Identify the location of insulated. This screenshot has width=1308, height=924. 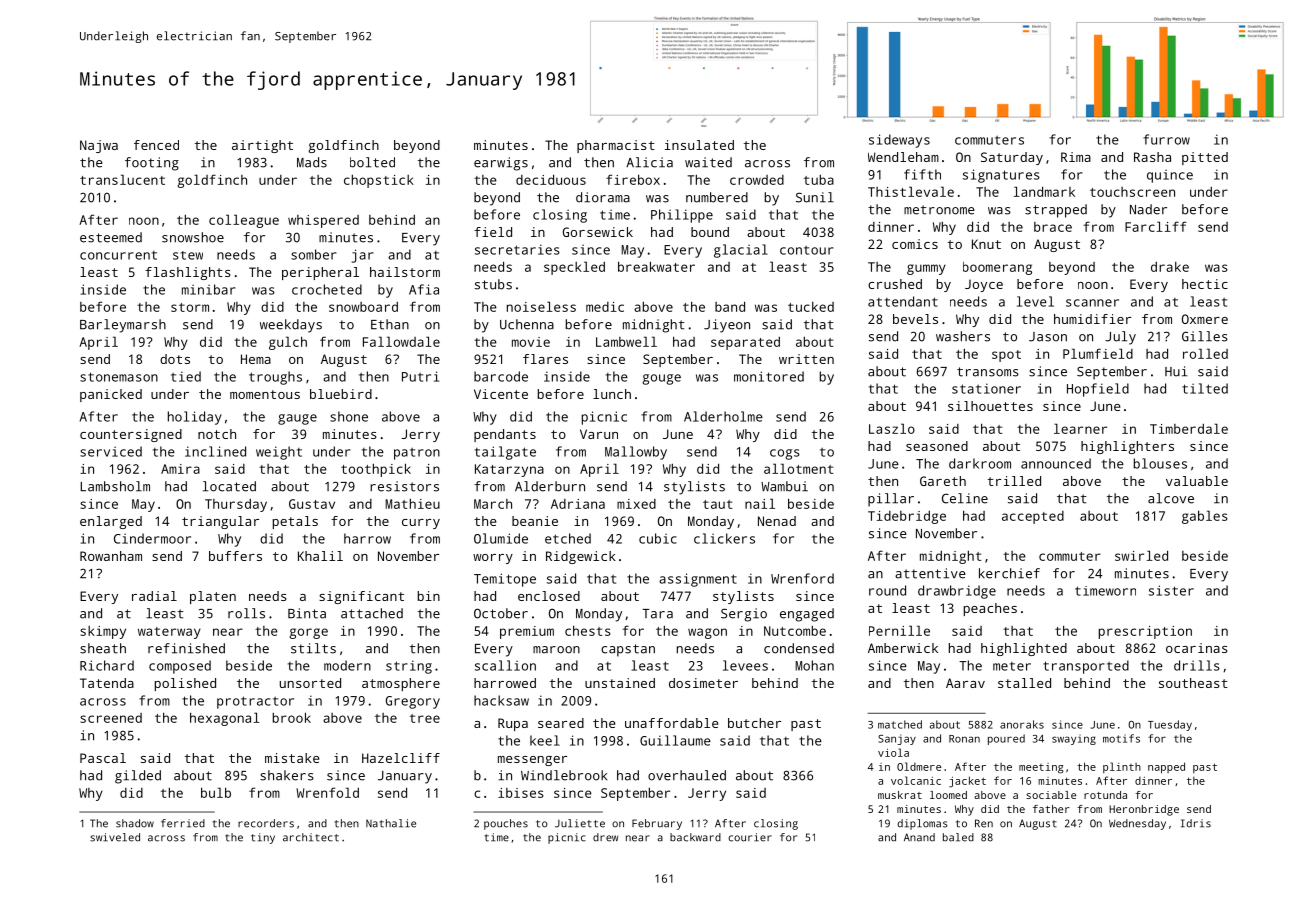
(699, 145).
